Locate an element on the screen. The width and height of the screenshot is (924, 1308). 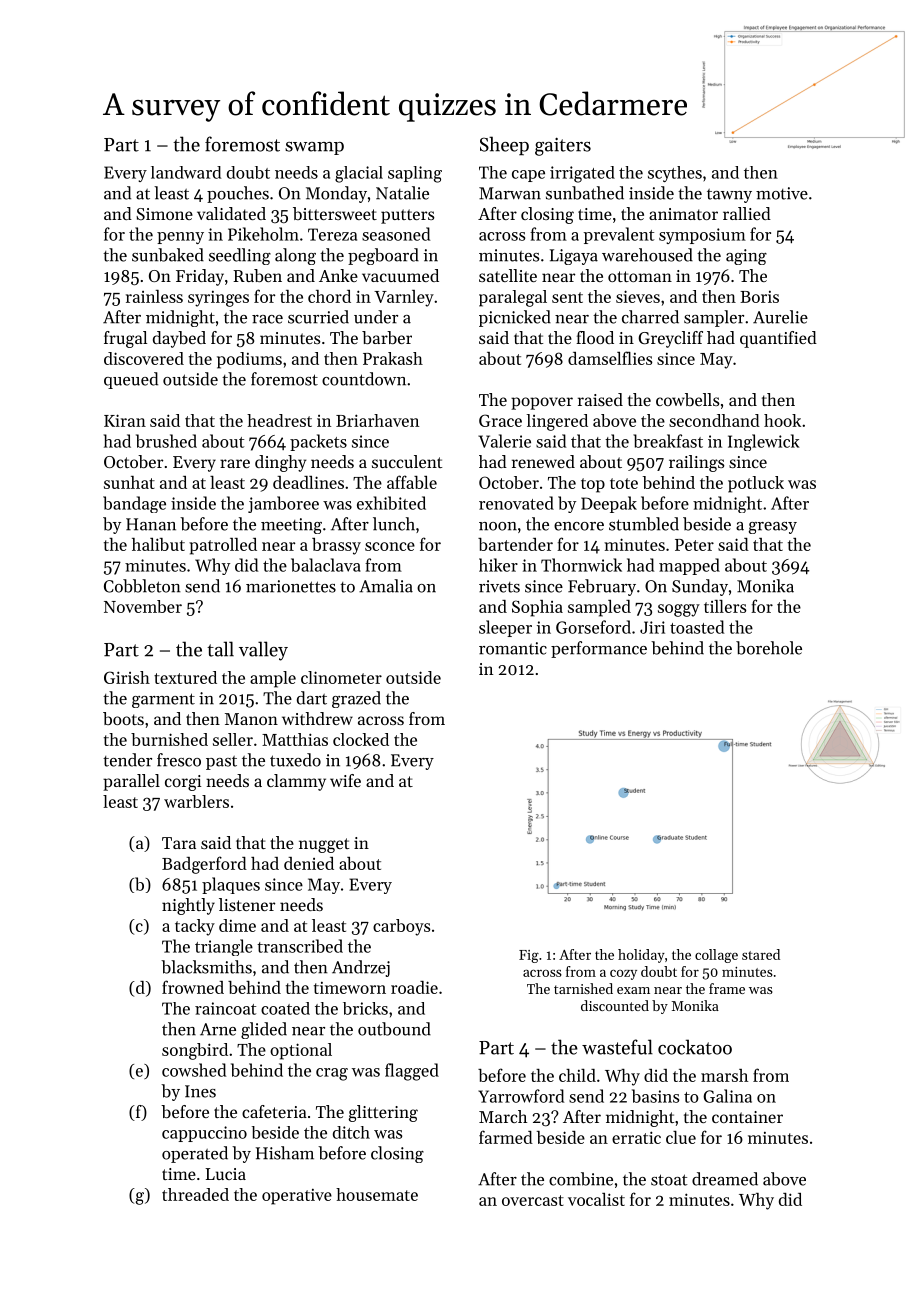
satellite is located at coordinates (508, 275).
